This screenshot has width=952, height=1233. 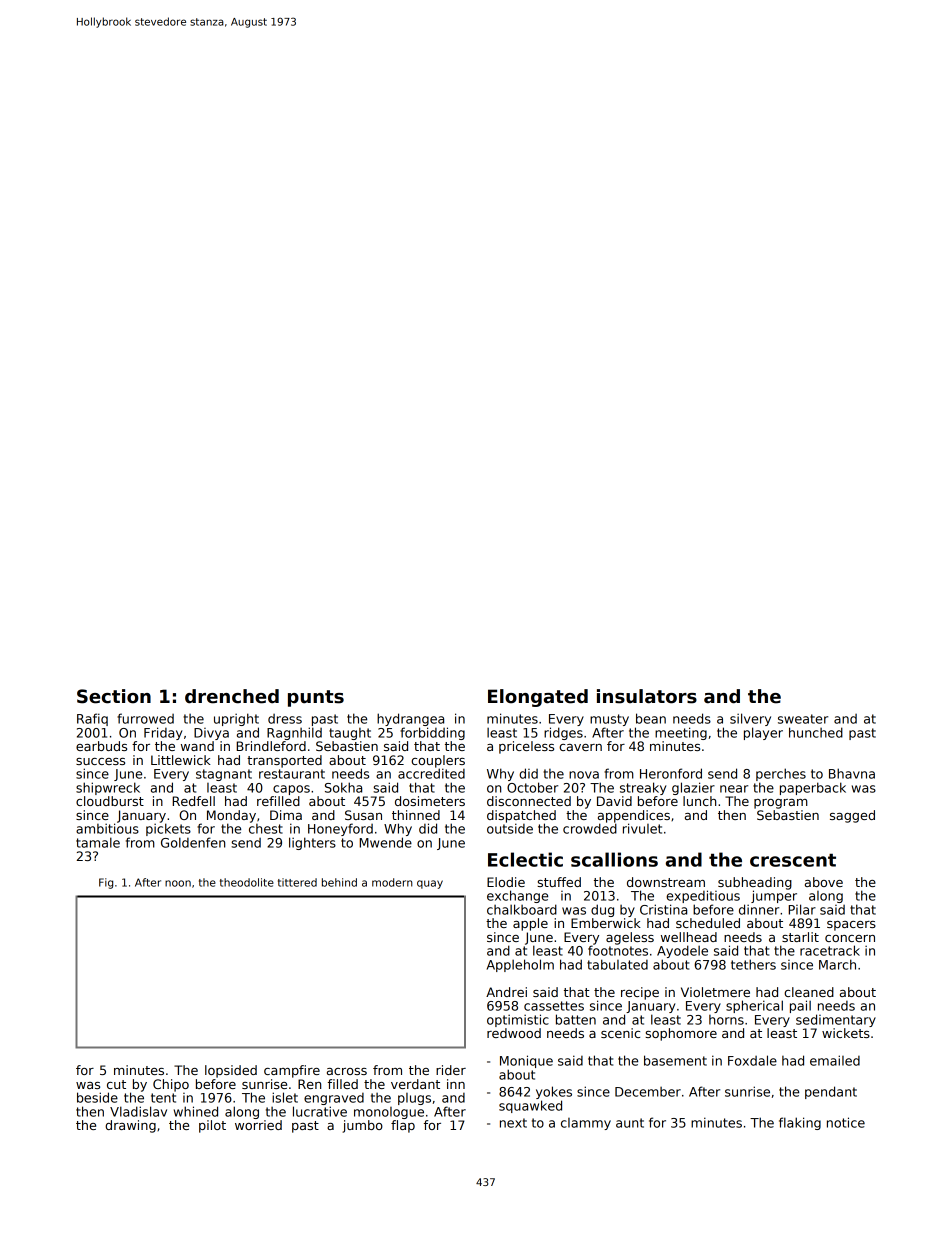 What do you see at coordinates (98, 842) in the screenshot?
I see `tamale` at bounding box center [98, 842].
